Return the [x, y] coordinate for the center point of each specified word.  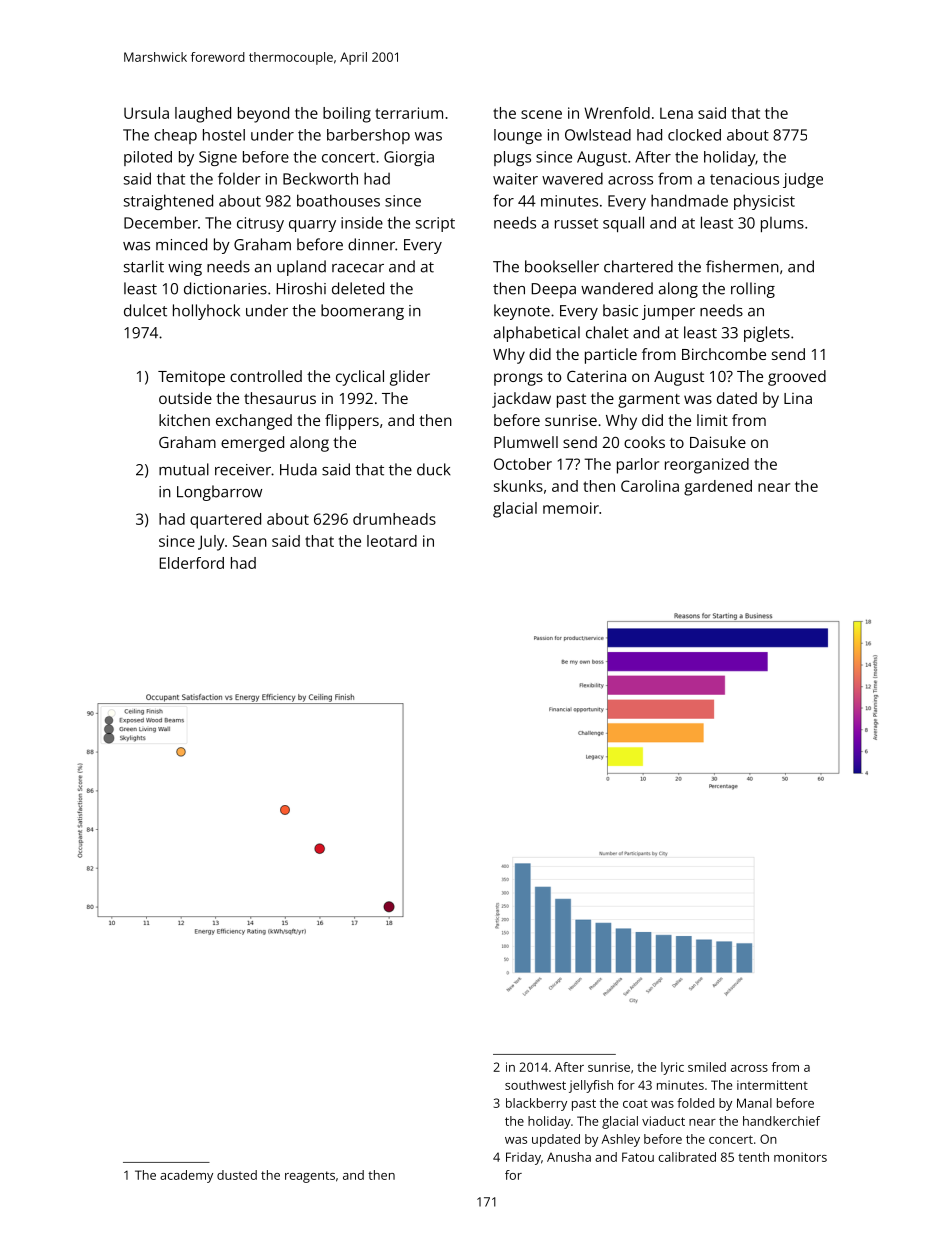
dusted [237, 1175]
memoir [571, 508]
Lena [676, 113]
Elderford [192, 563]
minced [181, 244]
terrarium [409, 113]
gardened [718, 488]
